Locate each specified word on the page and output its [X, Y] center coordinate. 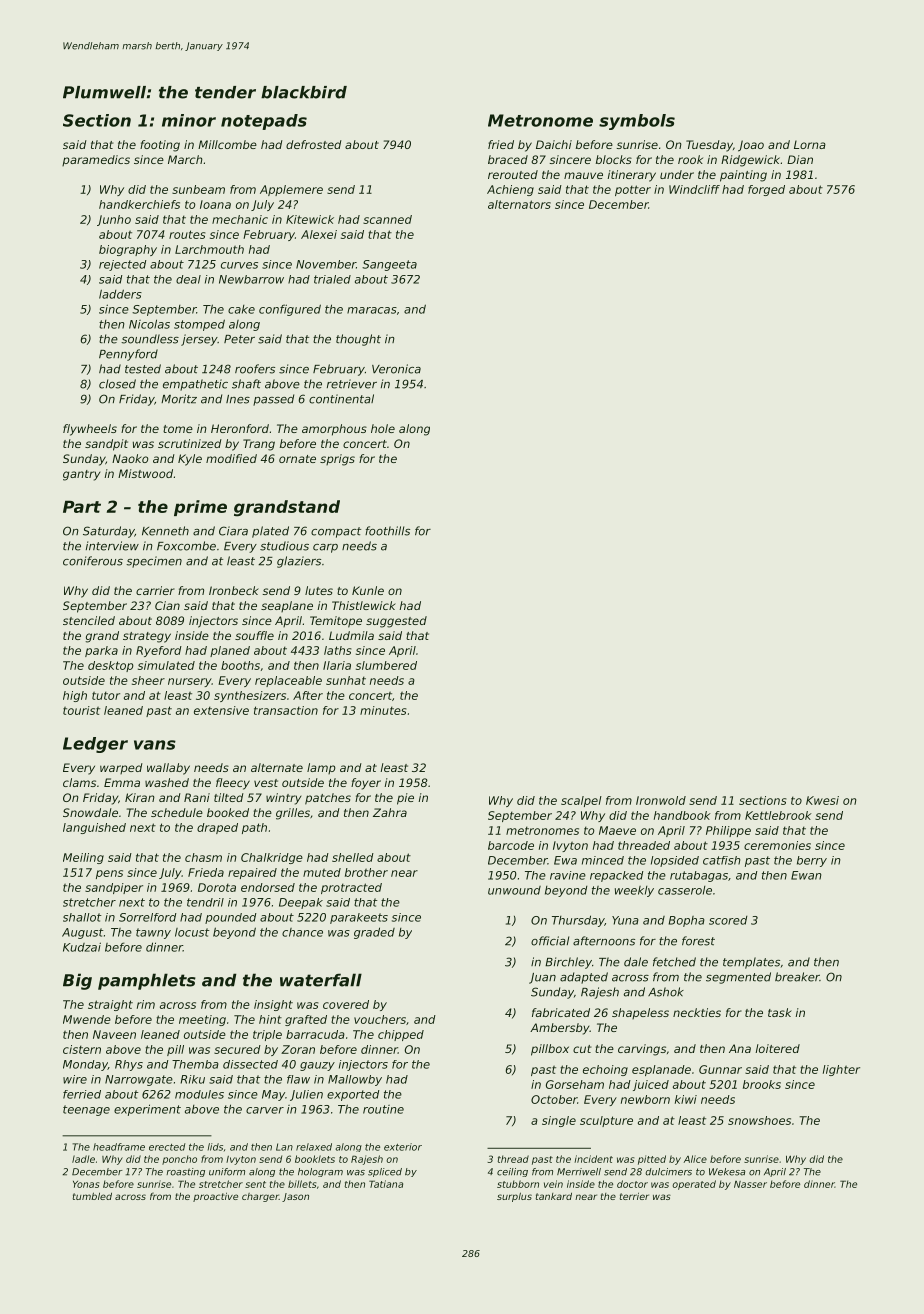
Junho [114, 220]
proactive [215, 1197]
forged [766, 190]
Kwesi [822, 800]
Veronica [396, 369]
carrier [155, 590]
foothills [387, 531]
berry [812, 861]
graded [374, 933]
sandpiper [114, 888]
